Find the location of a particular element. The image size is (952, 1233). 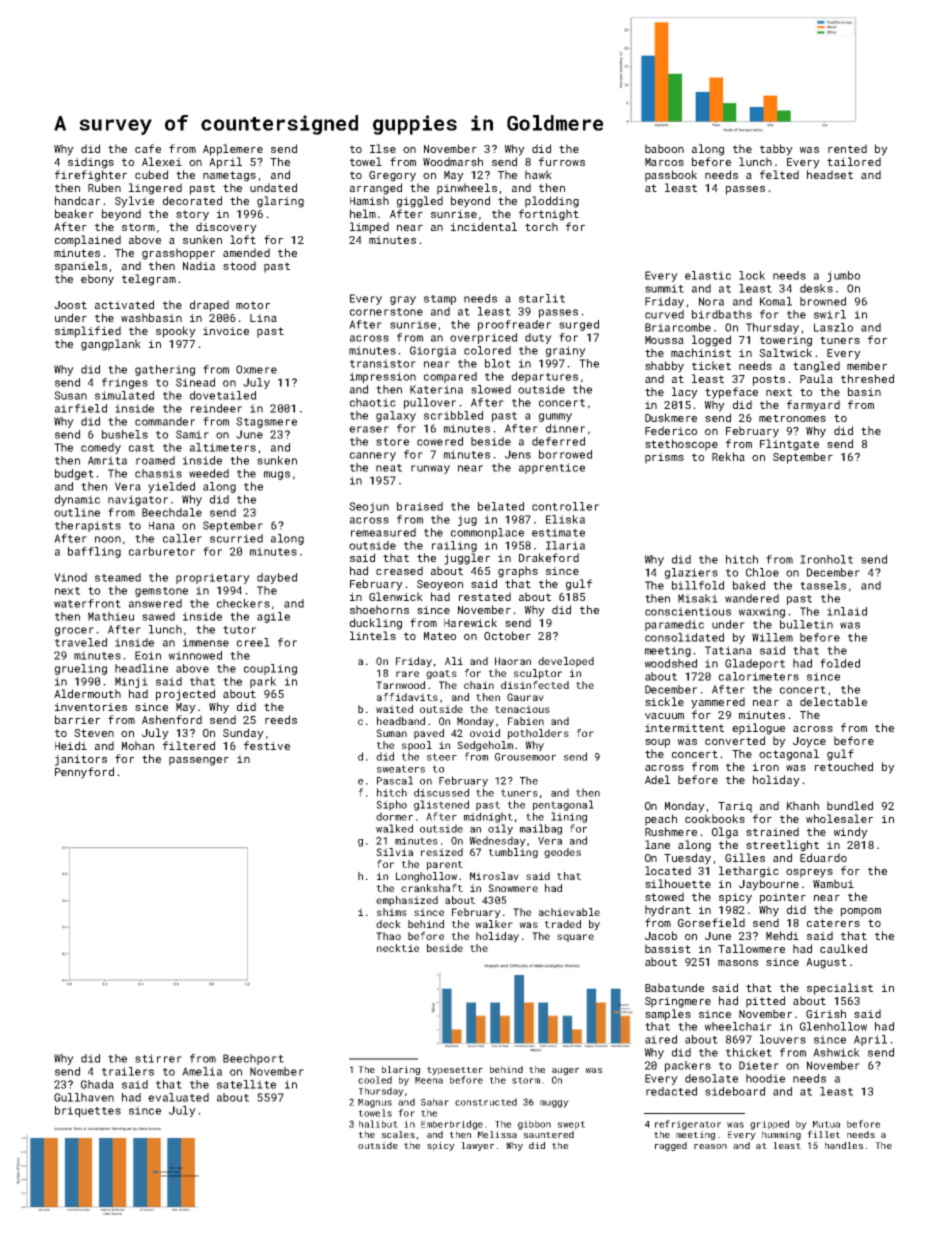

Susan is located at coordinates (70, 395).
